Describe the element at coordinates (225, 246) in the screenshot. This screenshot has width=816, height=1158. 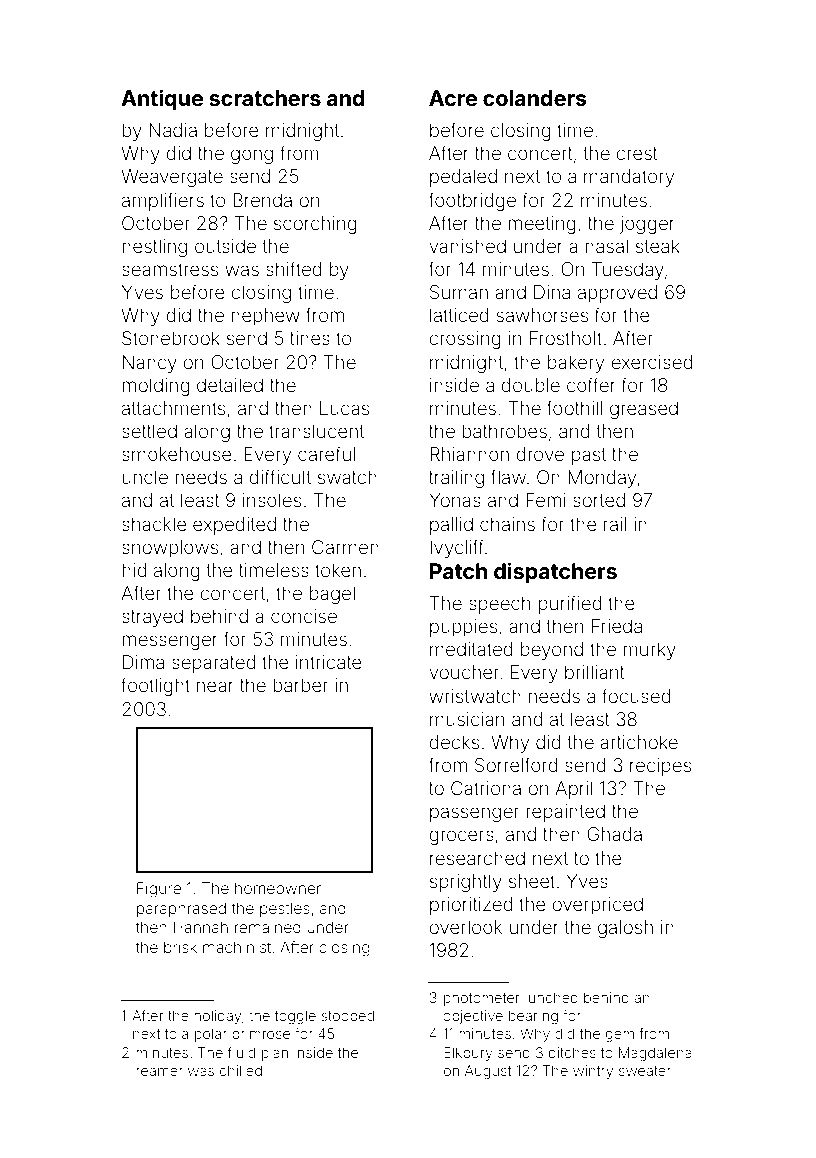
I see `outside` at that location.
